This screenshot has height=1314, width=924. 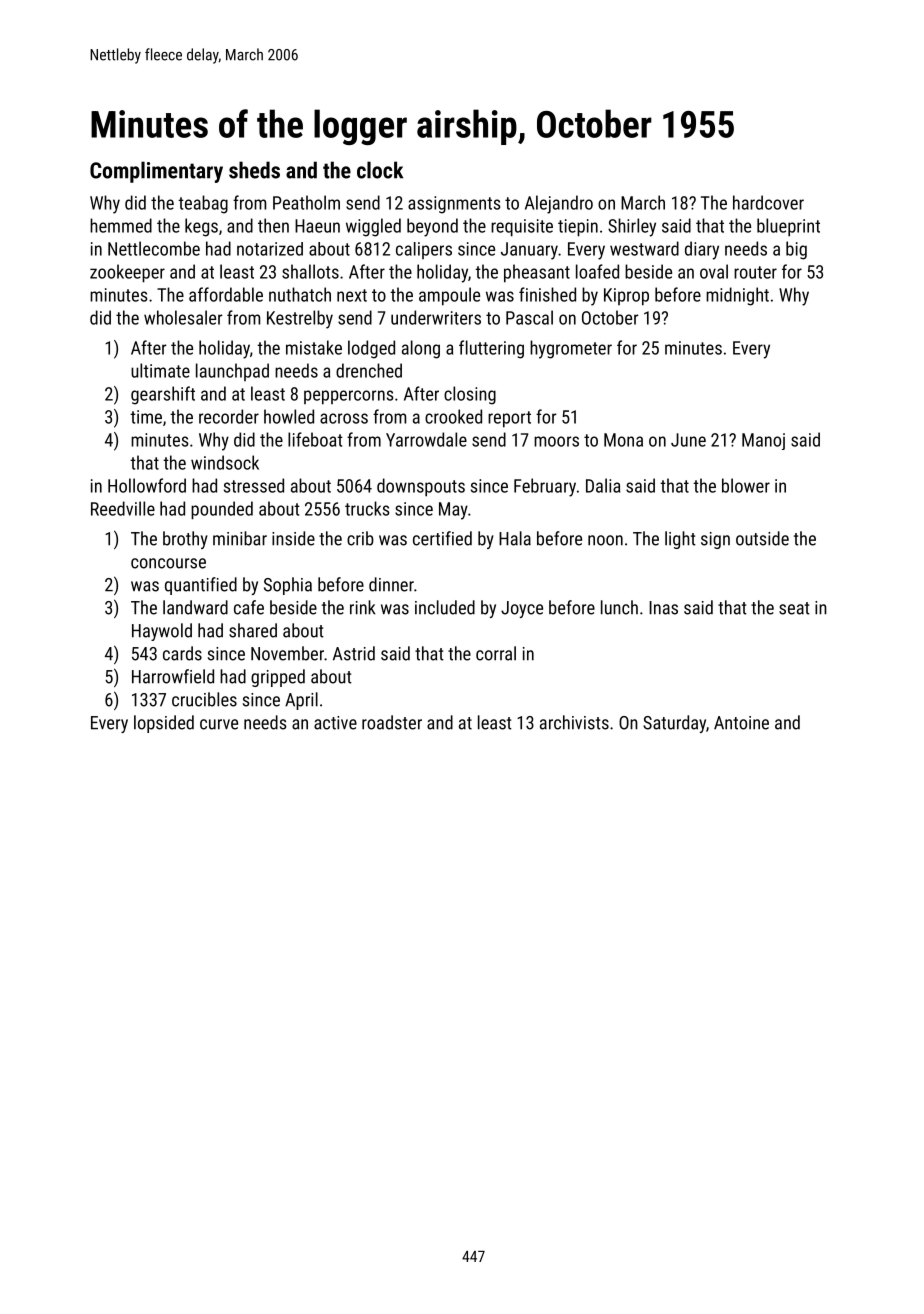 What do you see at coordinates (168, 563) in the screenshot?
I see `concourse` at bounding box center [168, 563].
